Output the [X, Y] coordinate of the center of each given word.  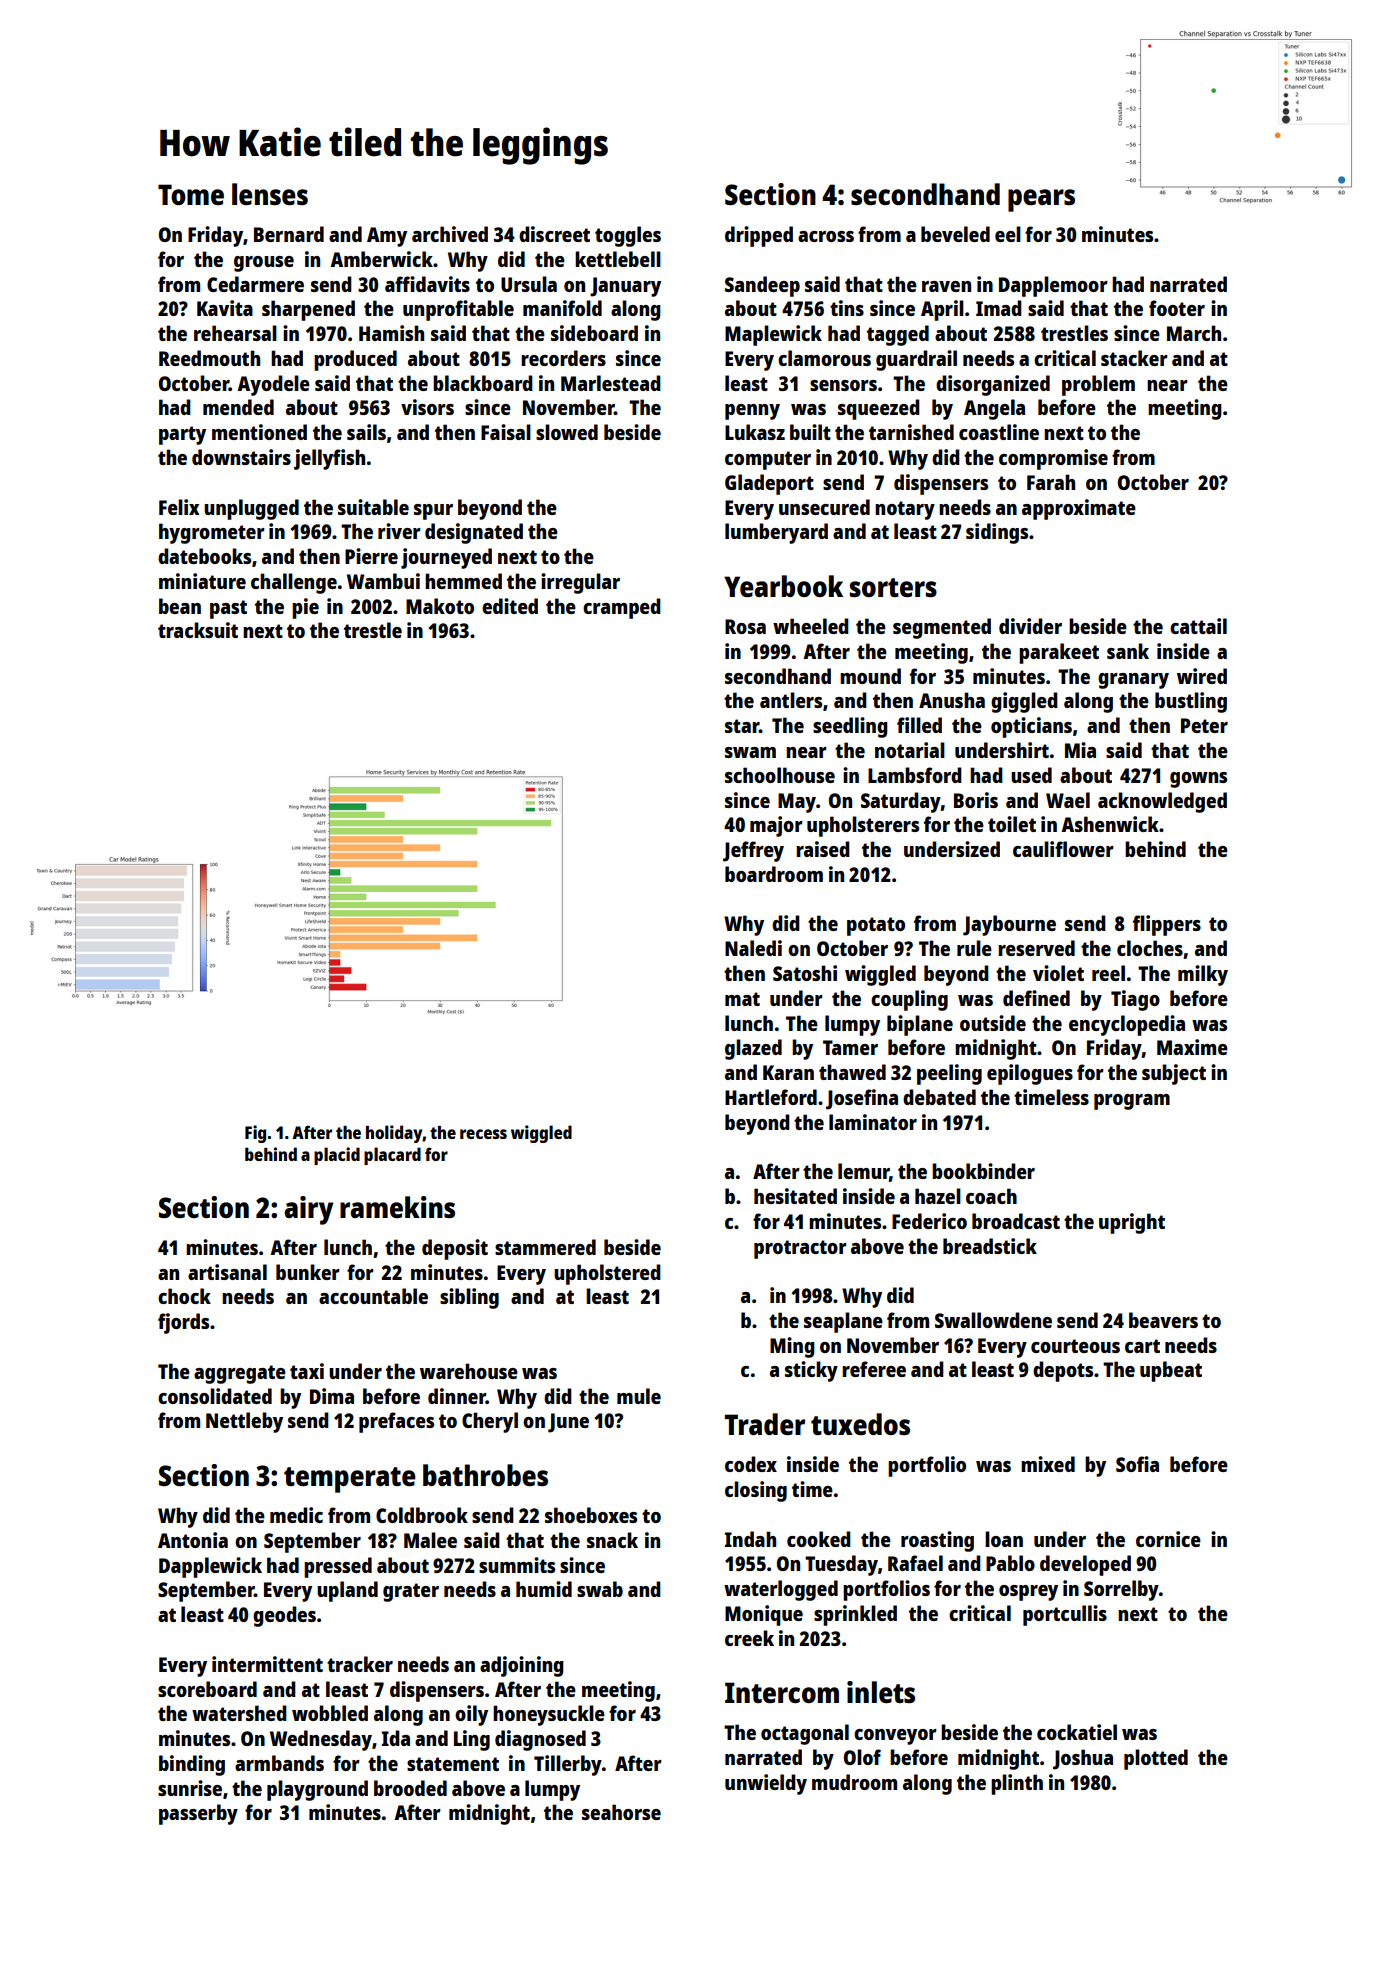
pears [1041, 200]
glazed [753, 1049]
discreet [554, 234]
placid [337, 1156]
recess [483, 1134]
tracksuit [198, 630]
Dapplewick [210, 1567]
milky [1203, 975]
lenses [270, 194]
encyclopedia [1127, 1025]
